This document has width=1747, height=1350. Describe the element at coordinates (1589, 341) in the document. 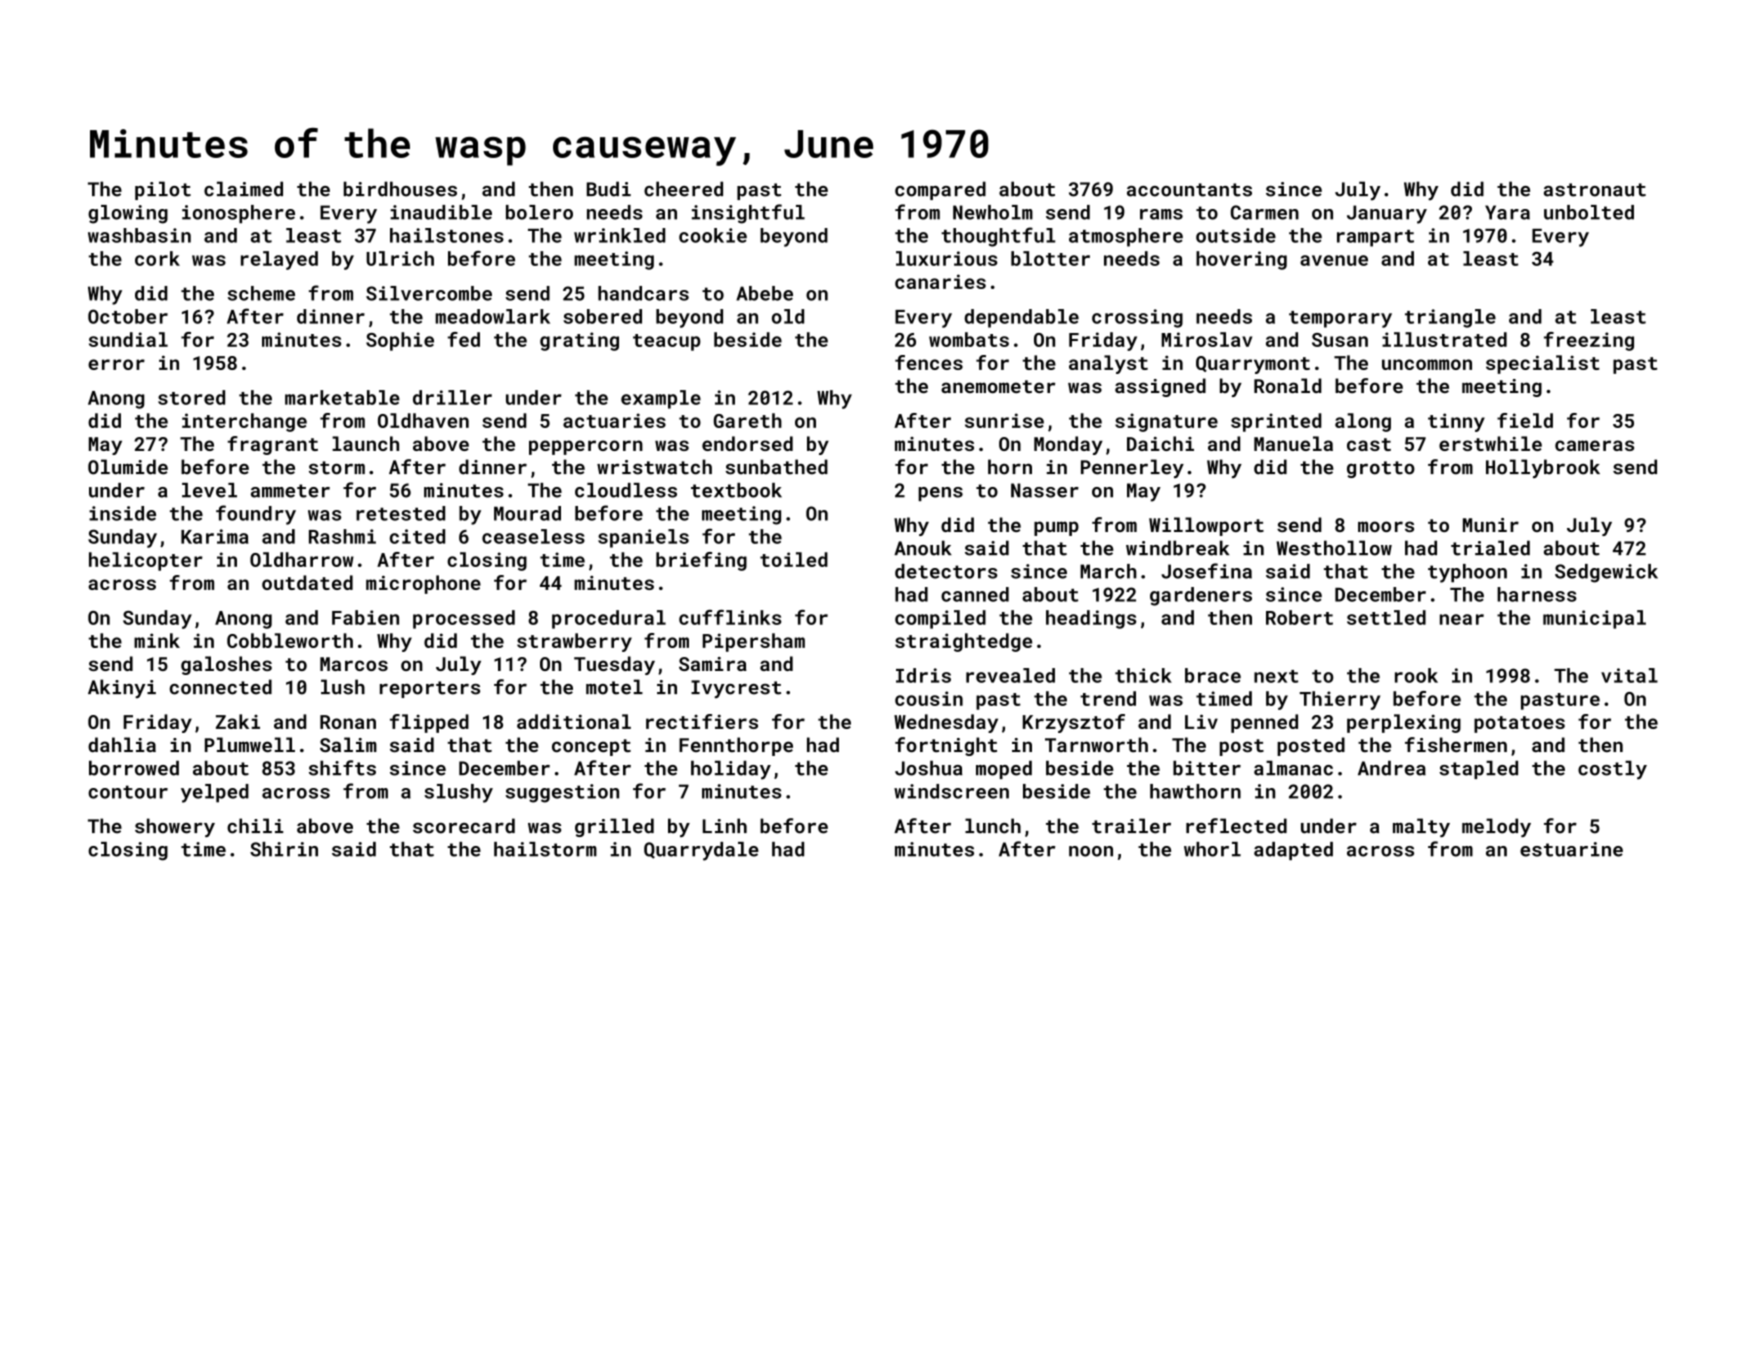

I see `freezing` at that location.
